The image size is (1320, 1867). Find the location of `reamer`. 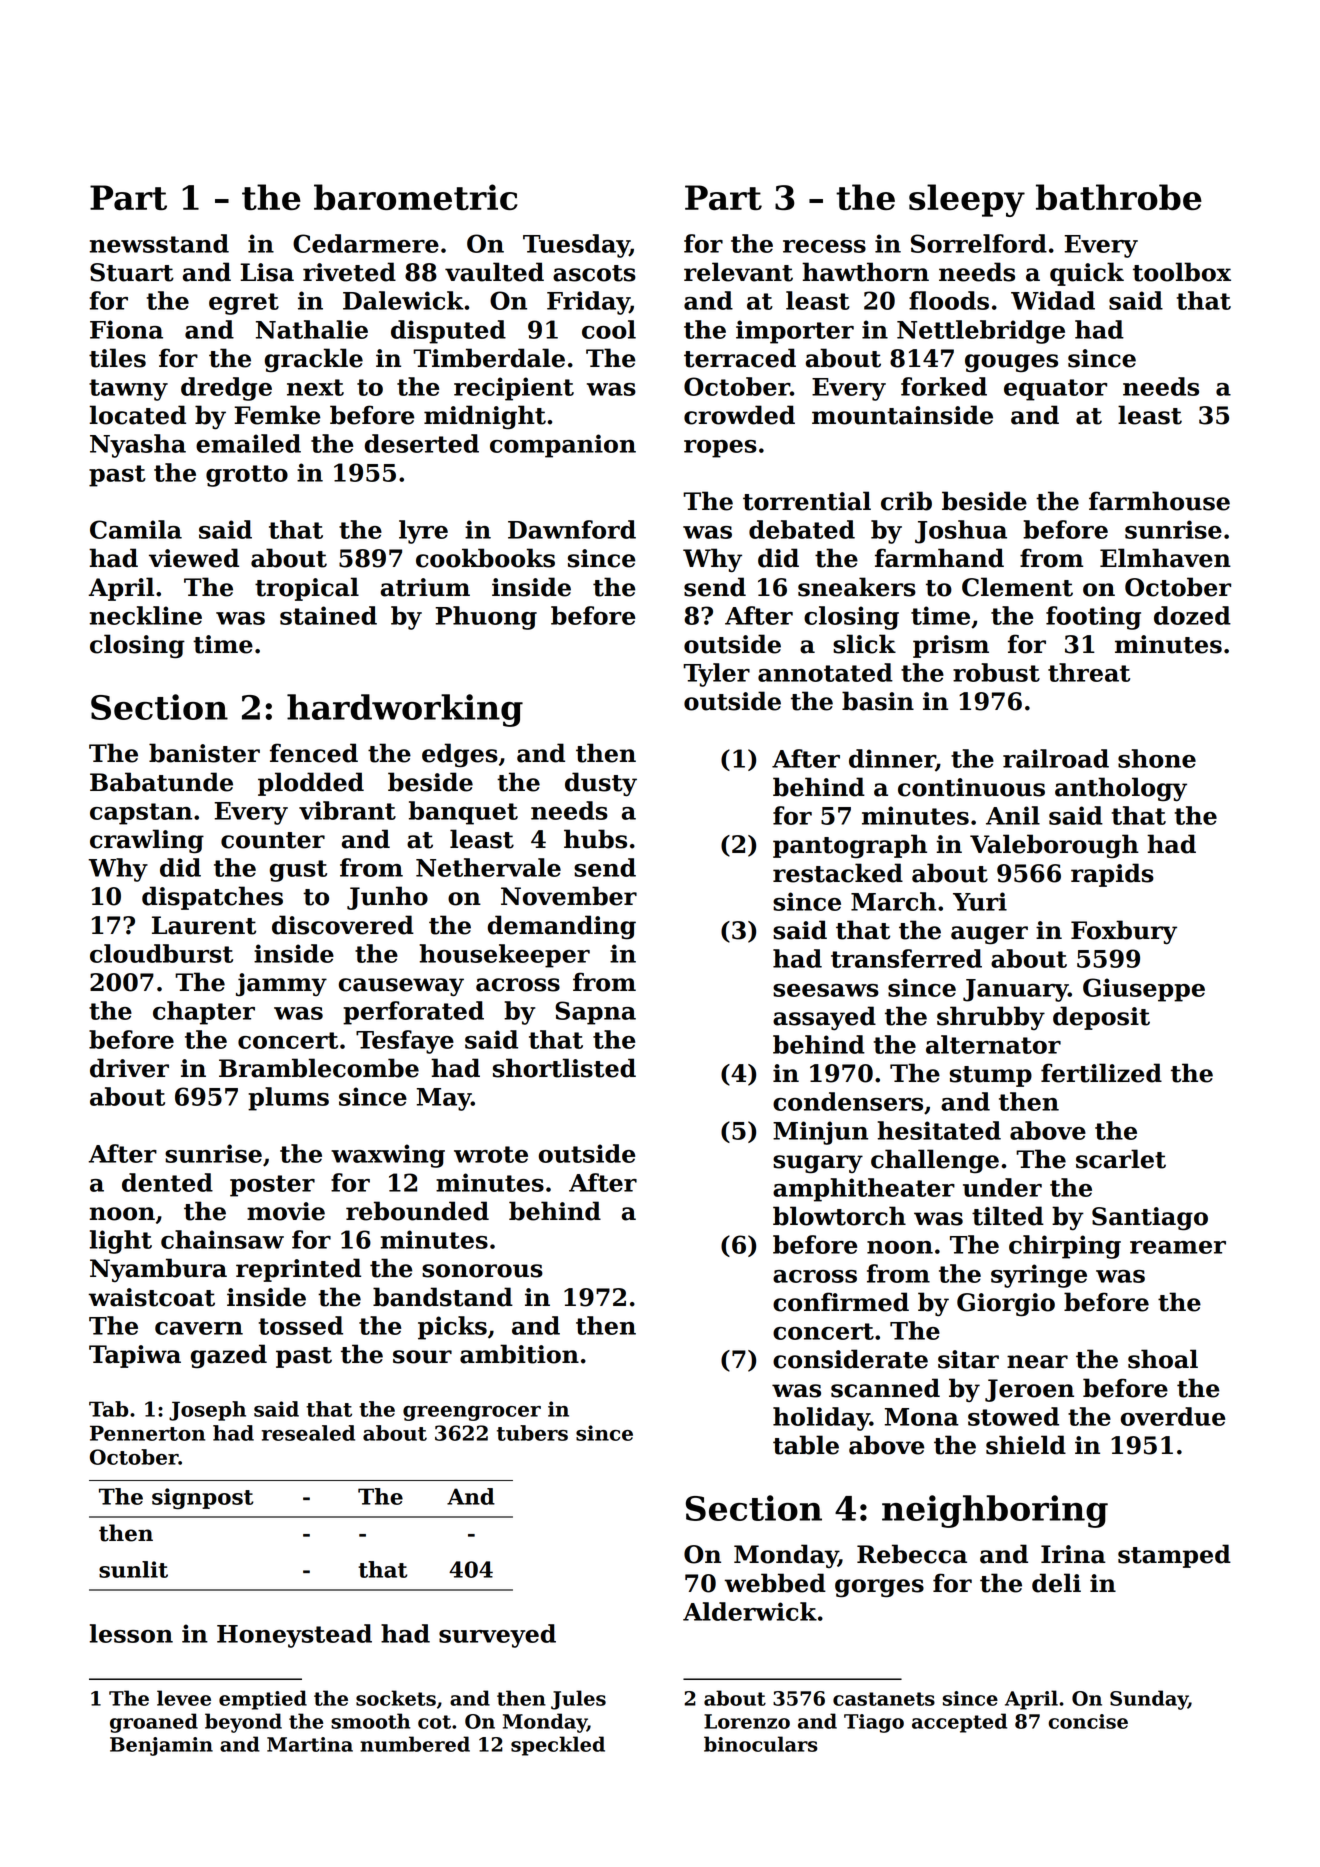

reamer is located at coordinates (1178, 1247).
